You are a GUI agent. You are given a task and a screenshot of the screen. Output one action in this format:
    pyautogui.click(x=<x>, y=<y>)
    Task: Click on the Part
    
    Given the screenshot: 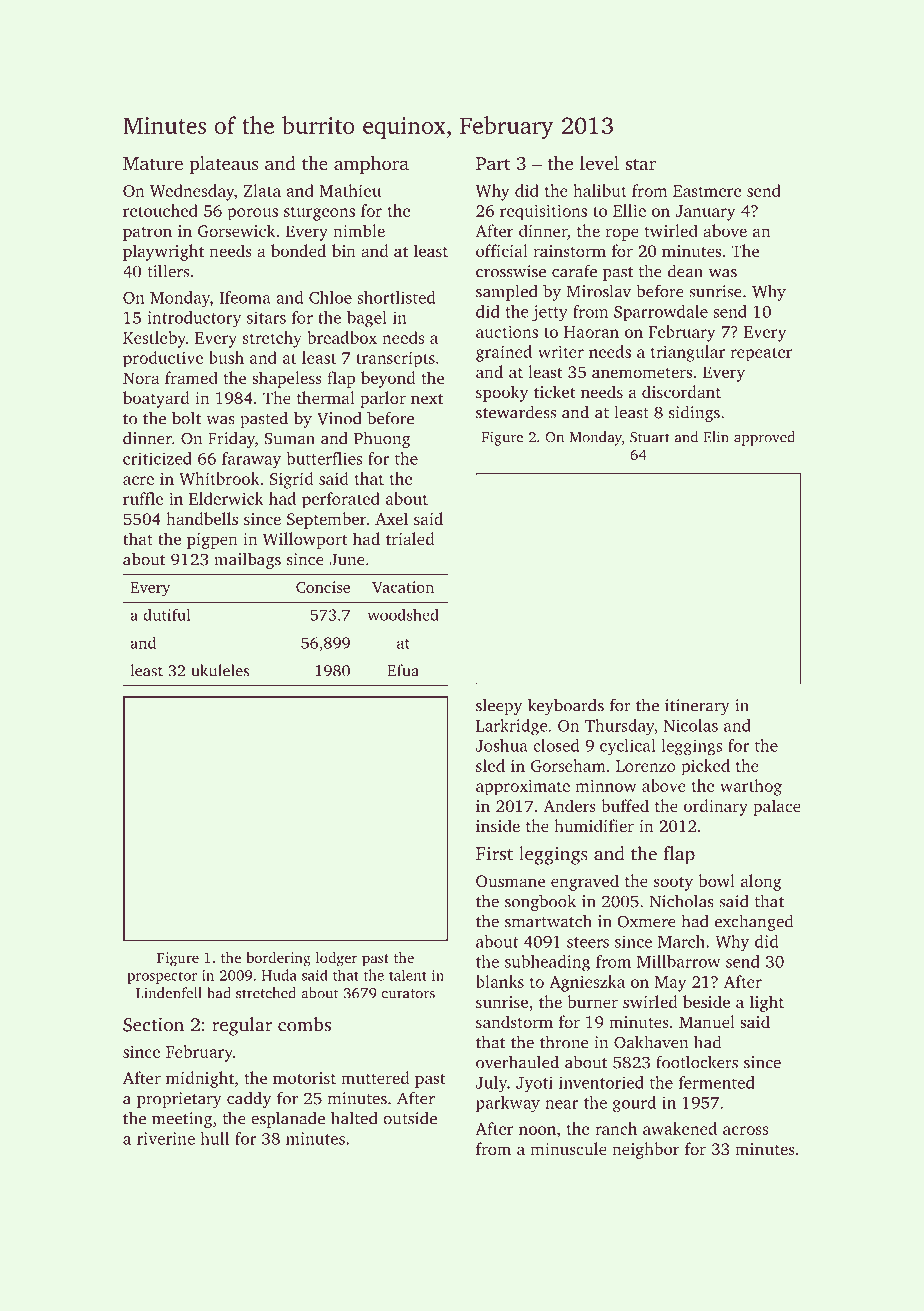 What is the action you would take?
    pyautogui.click(x=493, y=163)
